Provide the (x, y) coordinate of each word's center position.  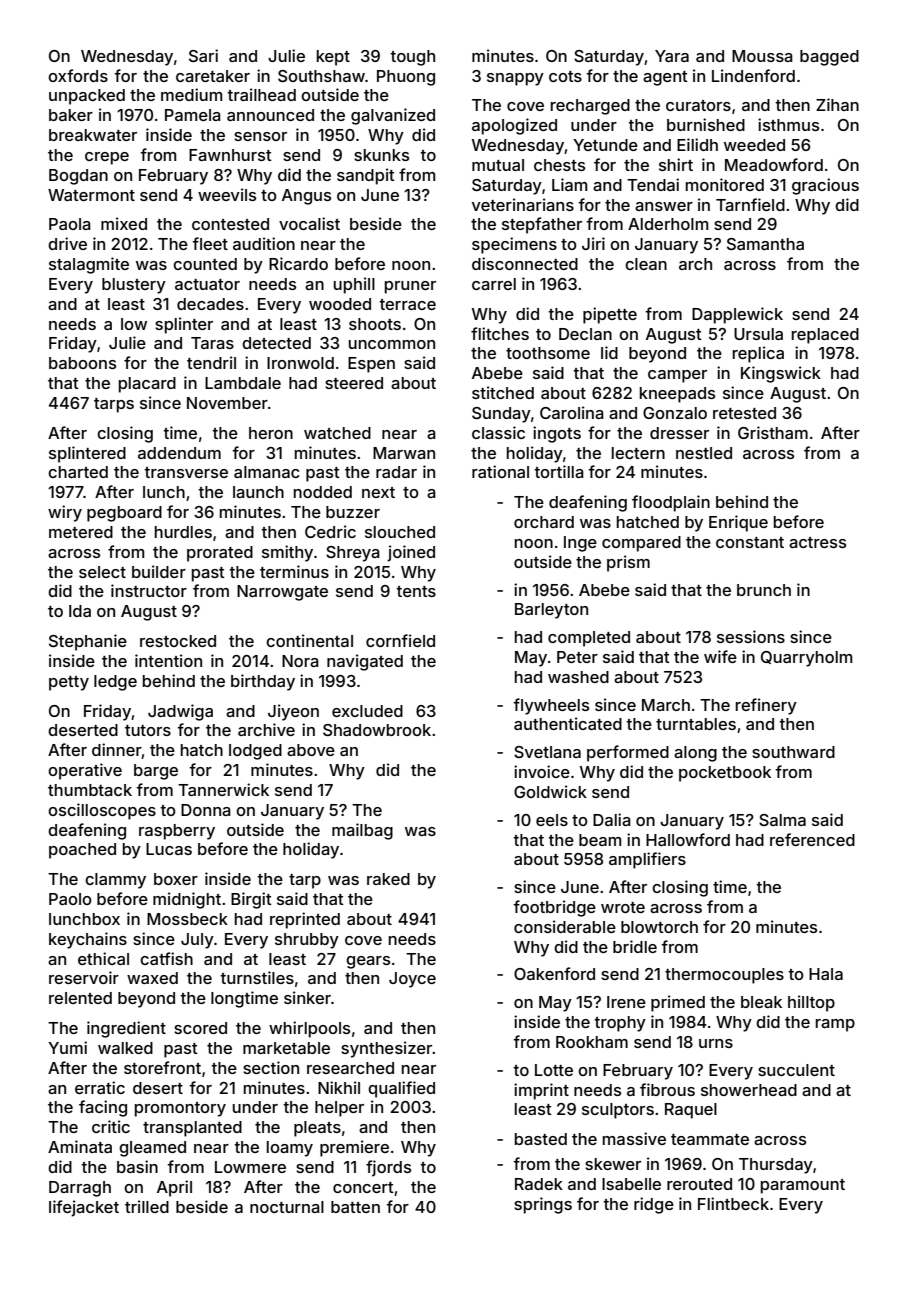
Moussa (762, 56)
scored (200, 1028)
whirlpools (309, 1029)
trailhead (261, 94)
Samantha (765, 244)
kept (333, 58)
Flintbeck (733, 1203)
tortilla (559, 471)
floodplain (671, 503)
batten (355, 1207)
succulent (796, 1070)
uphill (354, 285)
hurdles (183, 532)
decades (210, 304)
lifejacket (84, 1208)
